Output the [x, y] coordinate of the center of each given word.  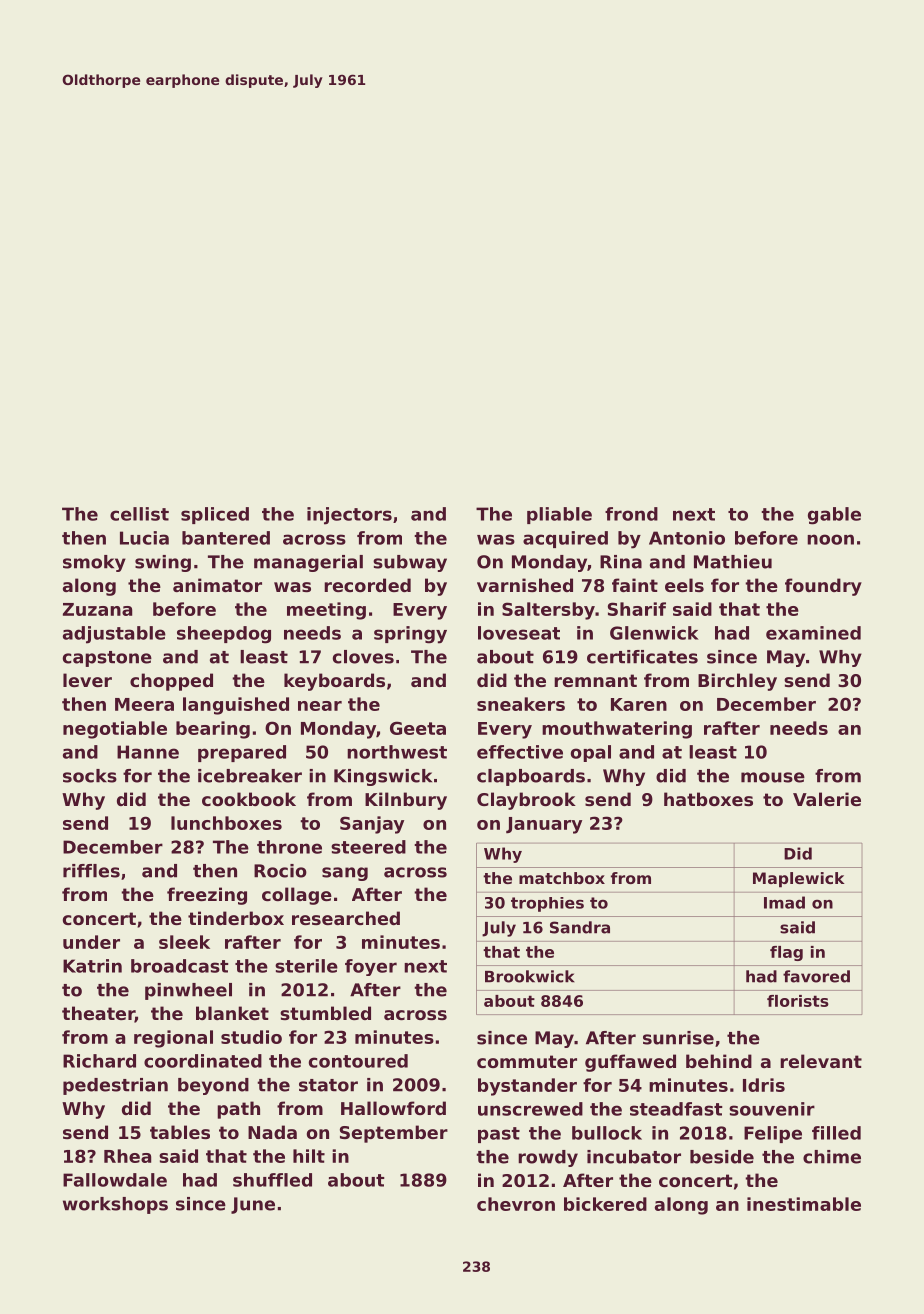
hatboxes [708, 799]
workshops [115, 1205]
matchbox [562, 878]
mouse [773, 777]
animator [217, 585]
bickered [605, 1204]
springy [410, 635]
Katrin [92, 966]
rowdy [548, 1158]
